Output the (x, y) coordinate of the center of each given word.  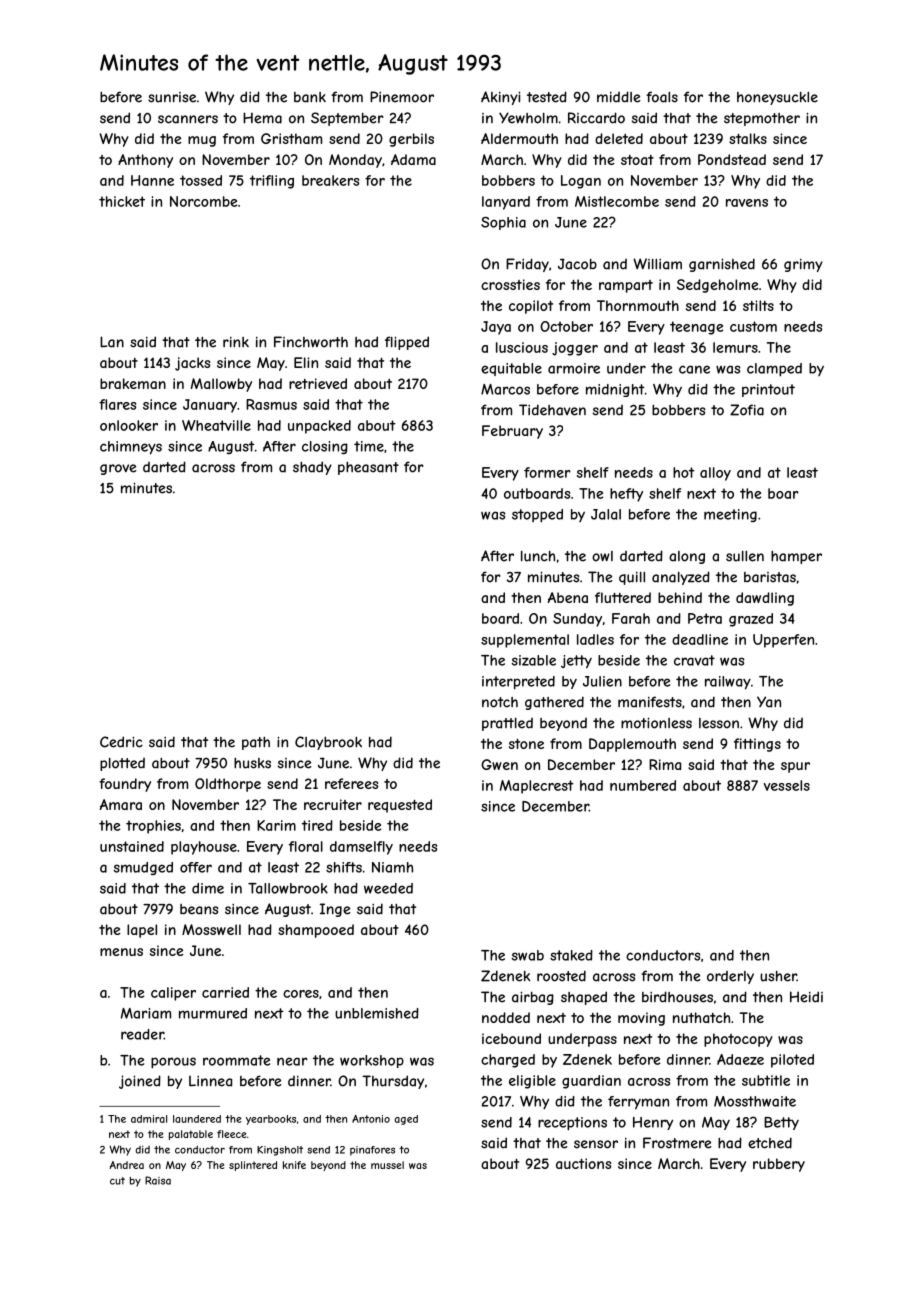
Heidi (806, 997)
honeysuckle (777, 98)
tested (547, 97)
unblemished (377, 1013)
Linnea (210, 1081)
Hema (262, 118)
